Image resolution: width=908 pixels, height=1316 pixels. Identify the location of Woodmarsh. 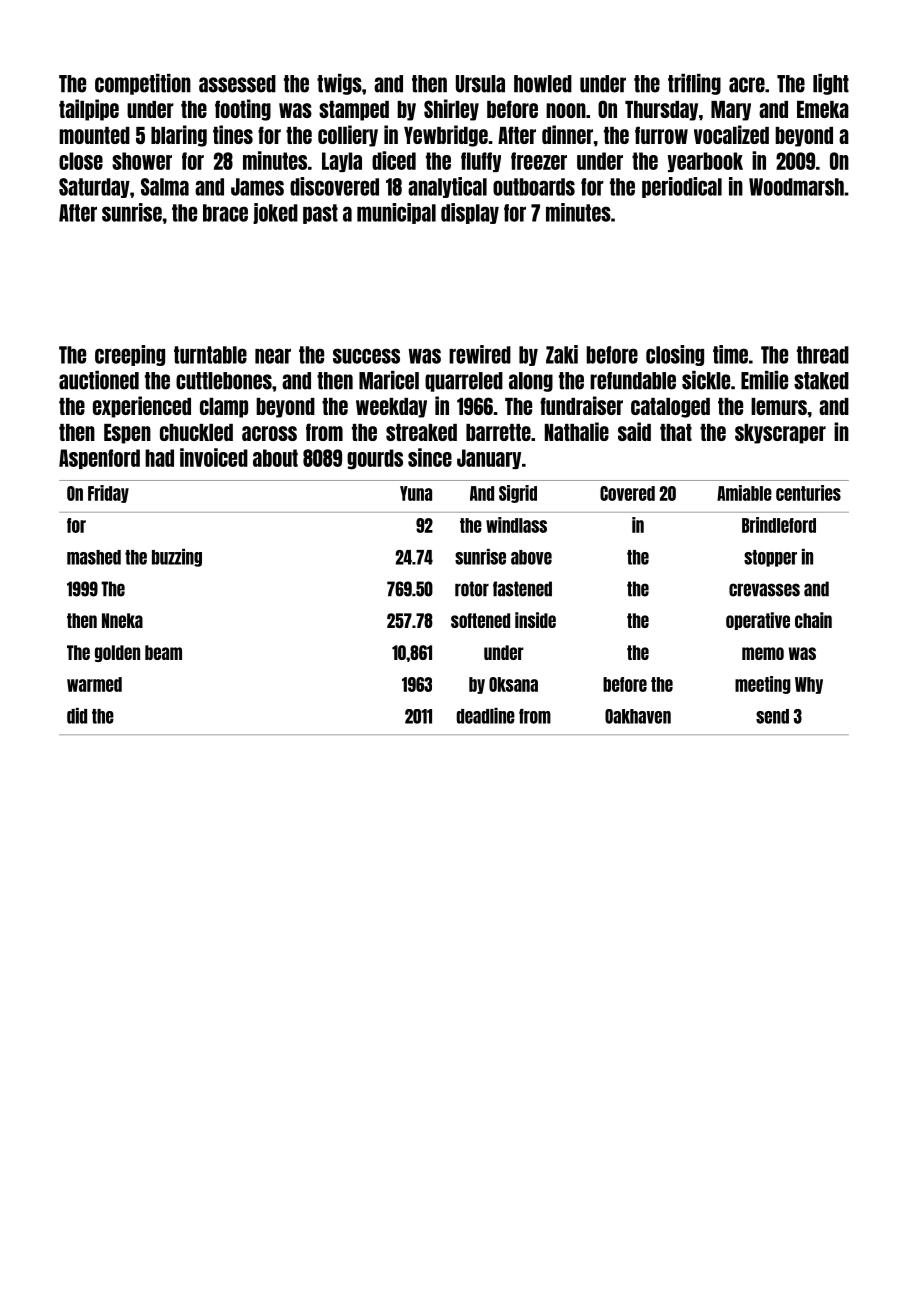
(796, 187).
